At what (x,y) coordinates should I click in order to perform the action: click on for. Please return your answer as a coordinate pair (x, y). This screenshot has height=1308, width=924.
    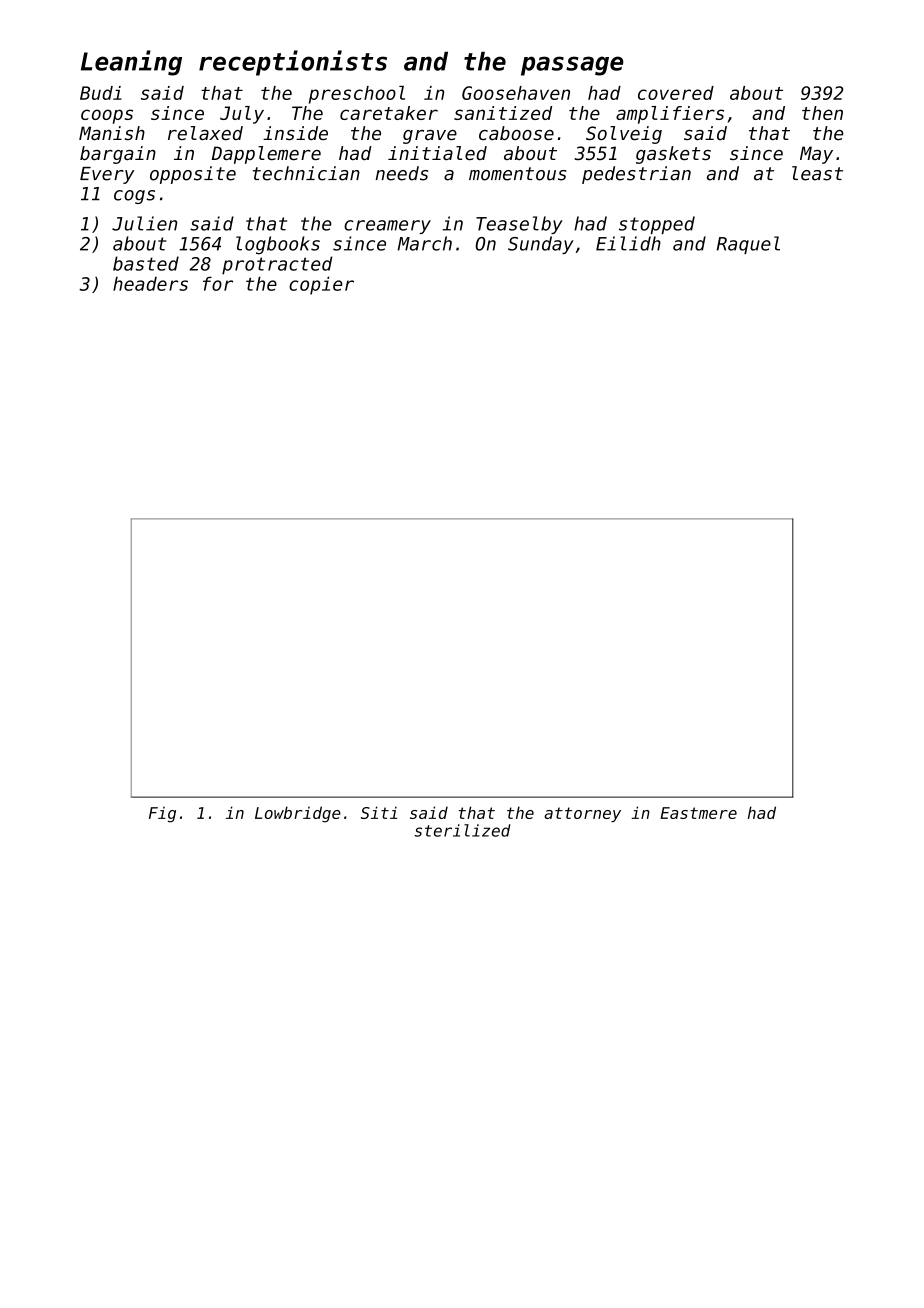
    Looking at the image, I should click on (218, 283).
